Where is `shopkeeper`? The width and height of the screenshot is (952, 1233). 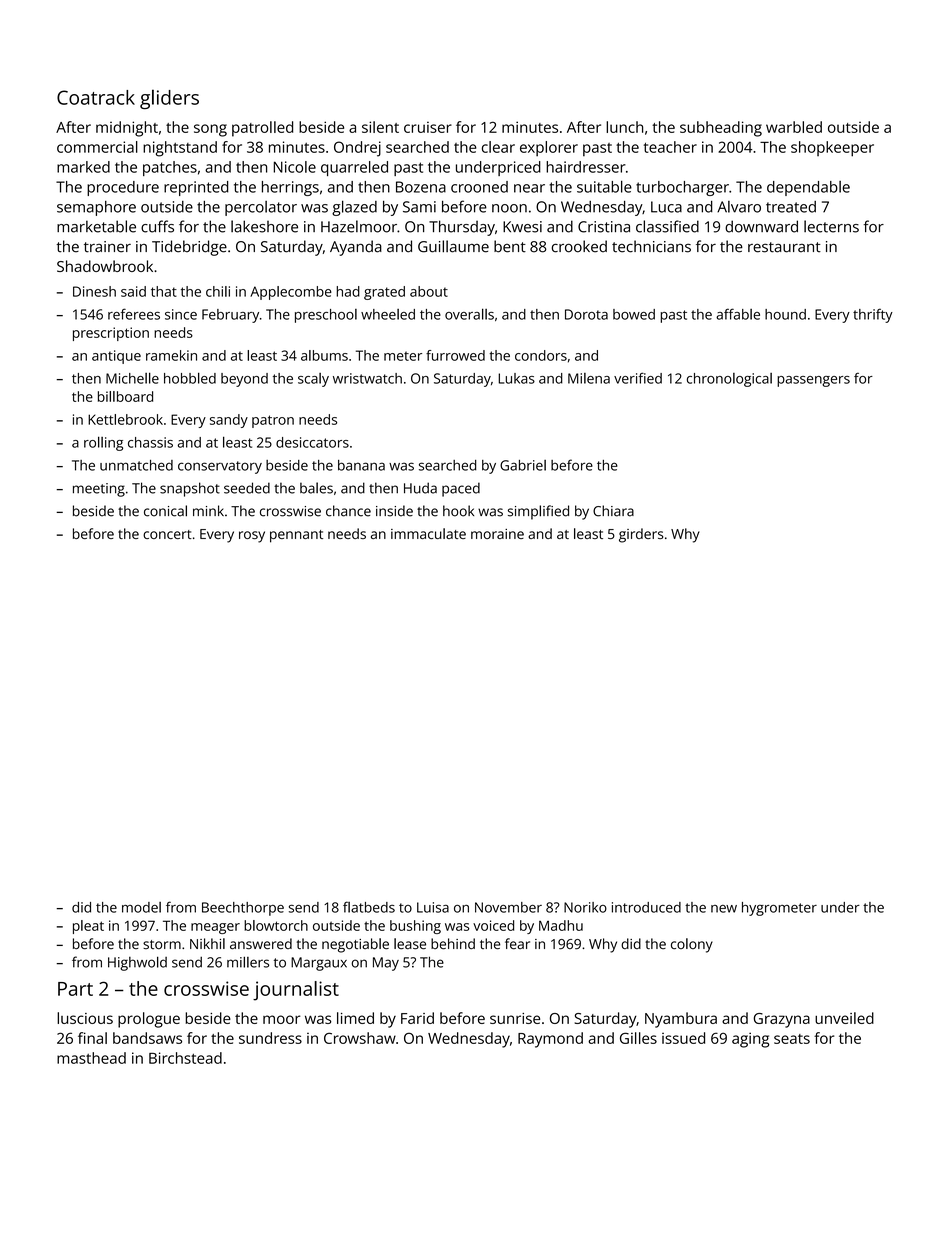 shopkeeper is located at coordinates (832, 149).
